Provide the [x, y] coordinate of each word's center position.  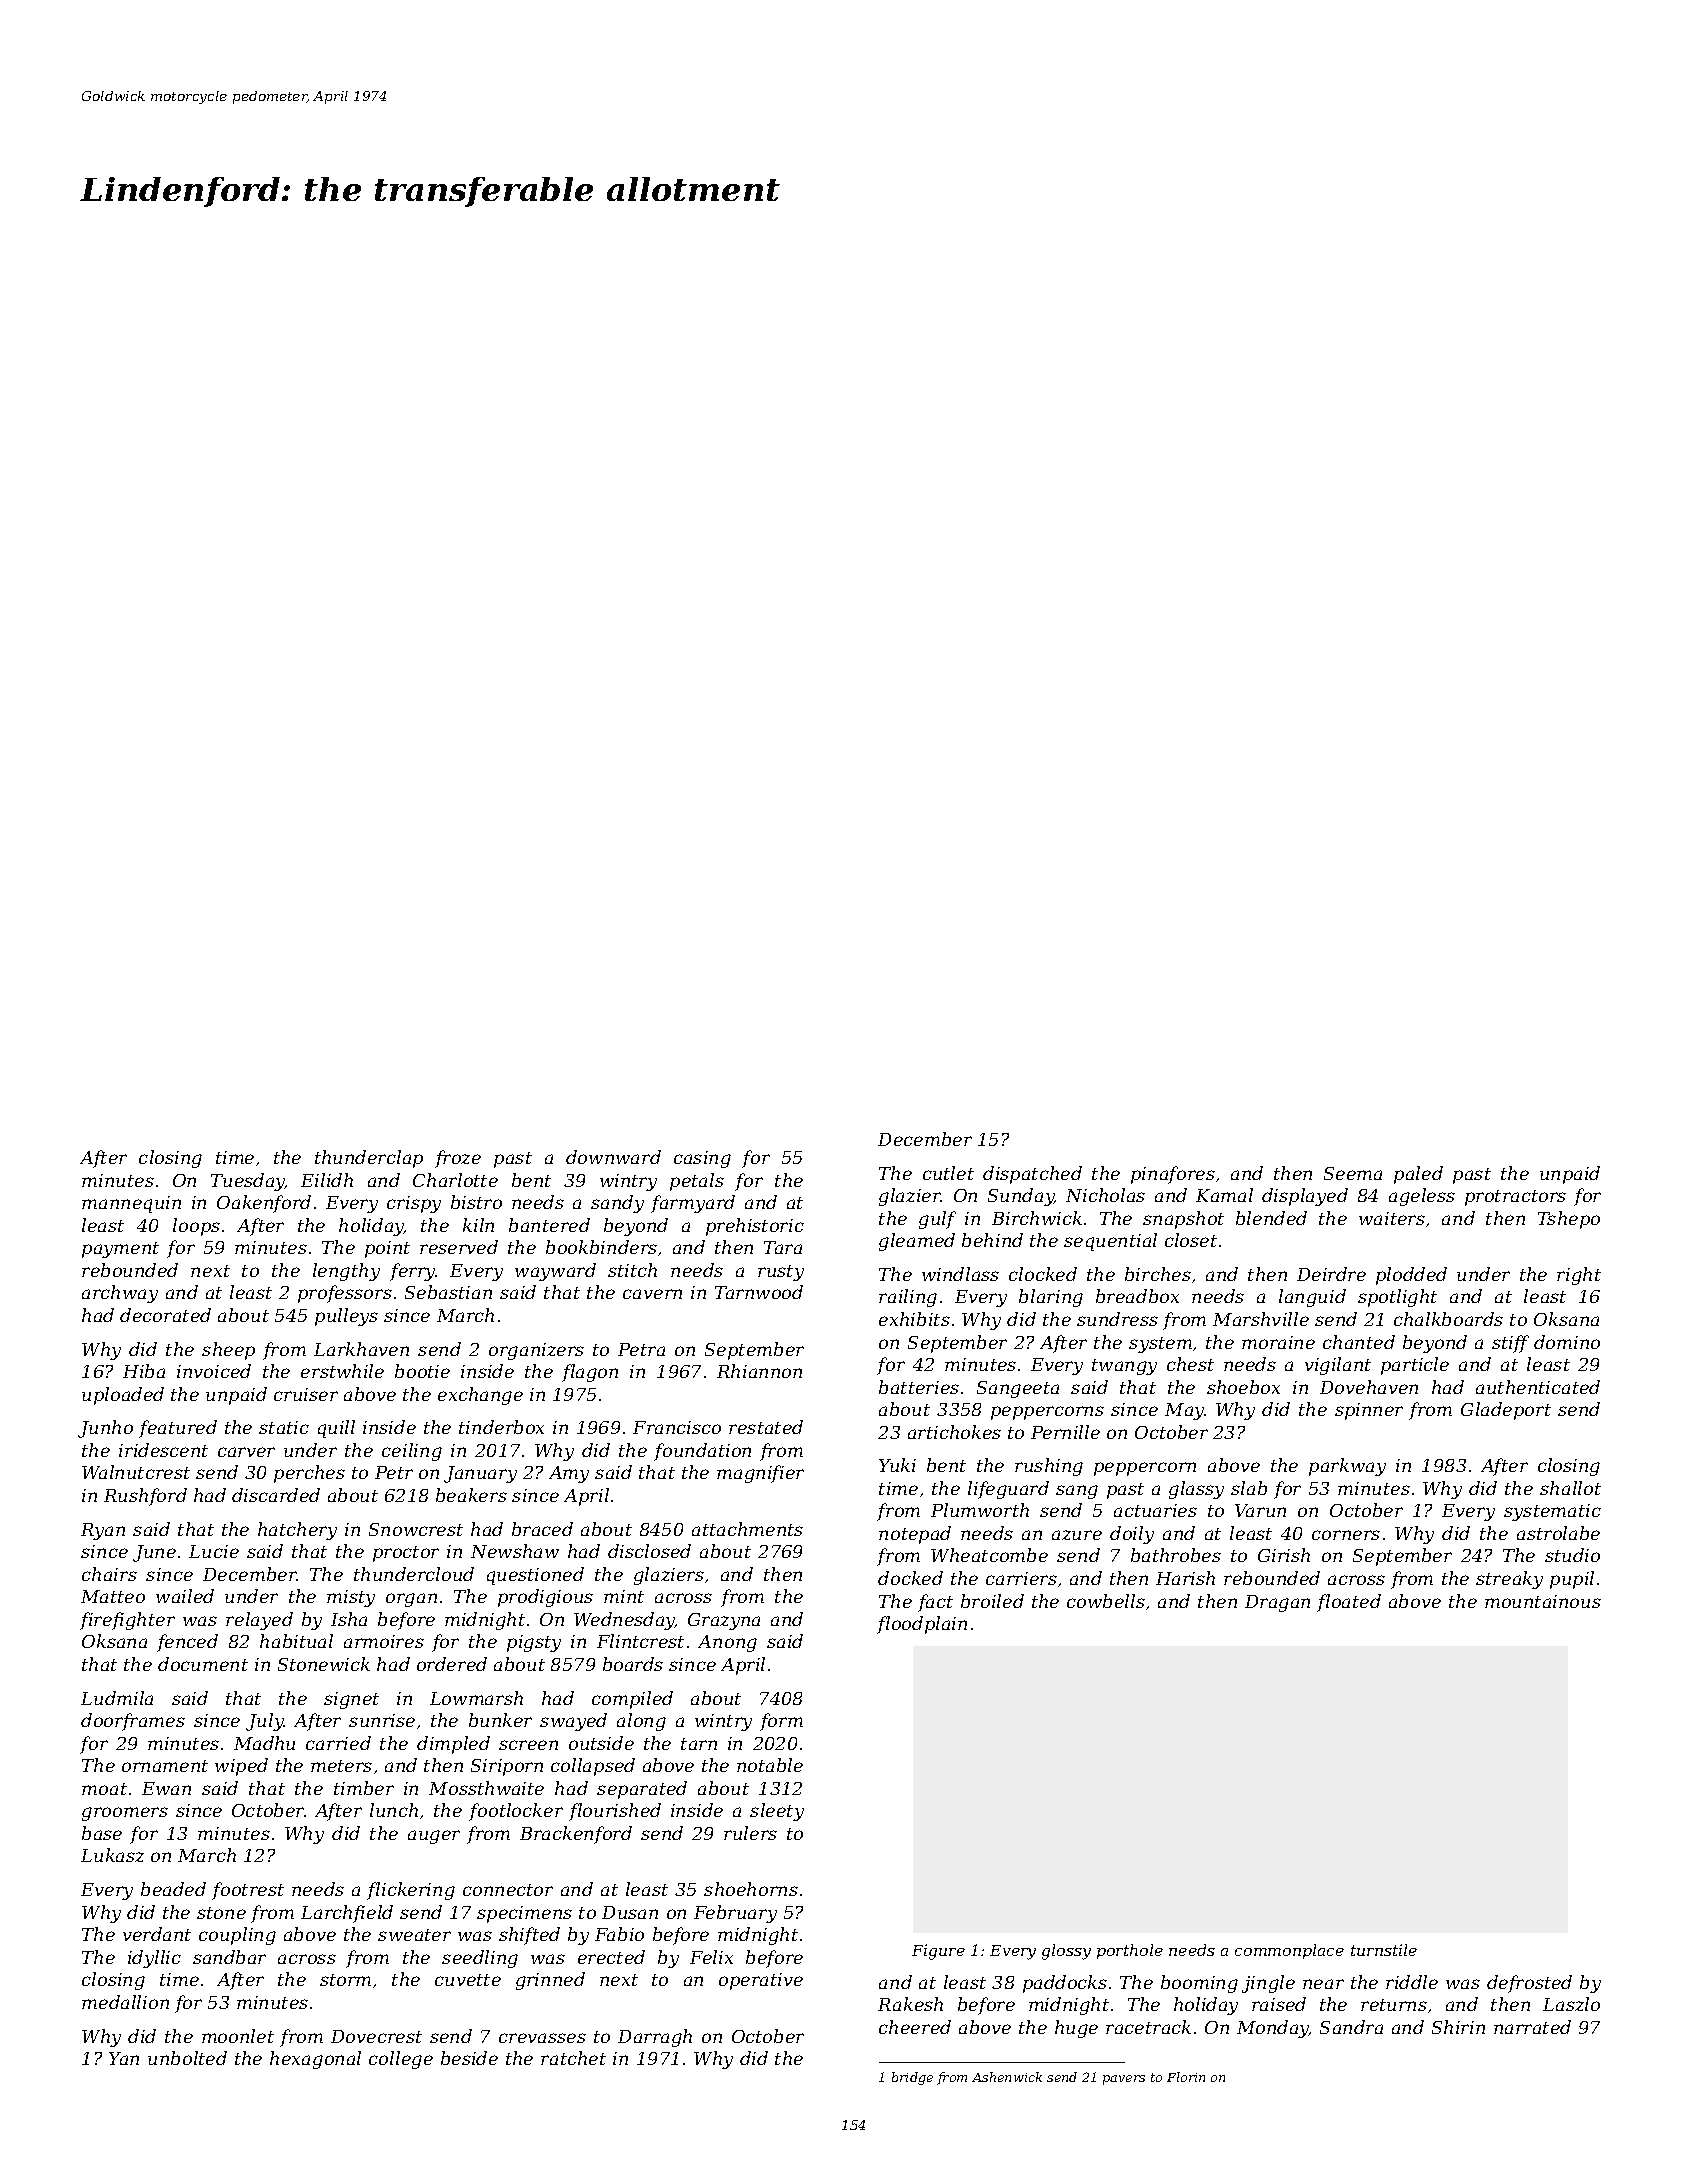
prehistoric [755, 1227]
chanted [1359, 1342]
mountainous [1543, 1601]
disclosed [649, 1551]
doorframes [133, 1722]
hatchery [297, 1531]
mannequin [131, 1204]
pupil [1572, 1580]
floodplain [922, 1625]
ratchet [573, 2058]
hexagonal [315, 2060]
